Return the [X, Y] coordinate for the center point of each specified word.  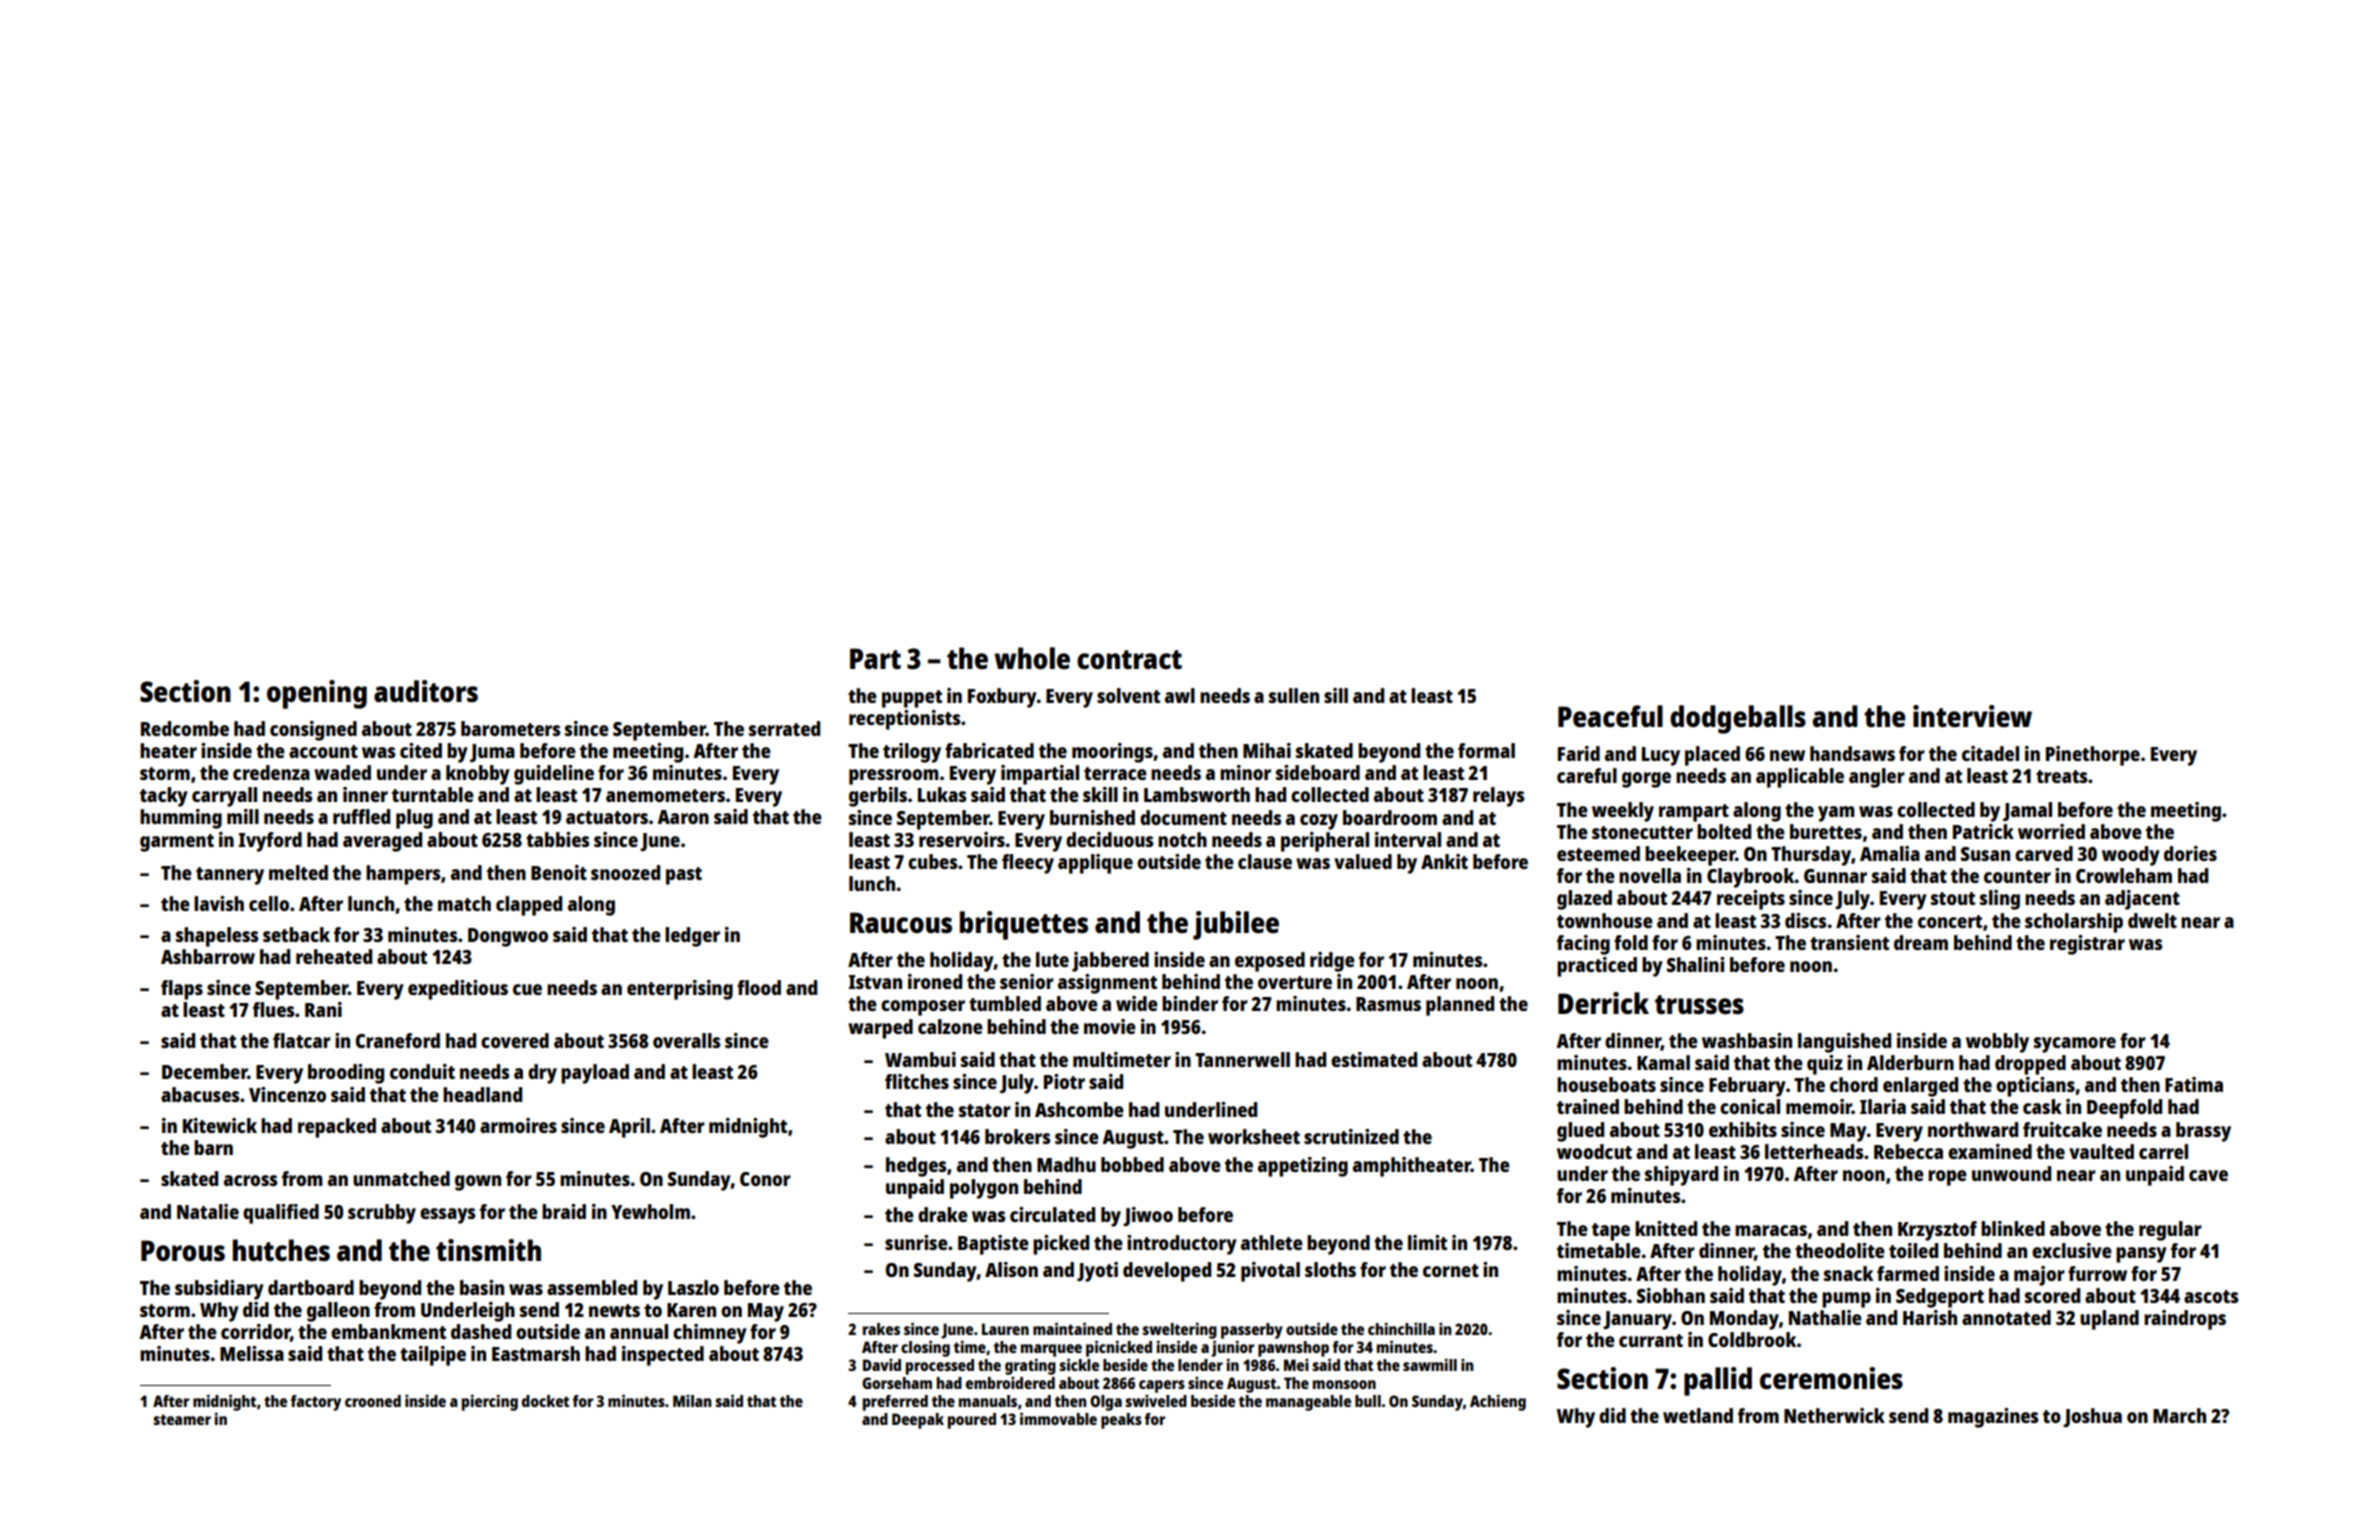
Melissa [252, 1353]
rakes [881, 1329]
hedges [916, 1167]
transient [1849, 942]
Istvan [875, 982]
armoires [518, 1125]
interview [1972, 716]
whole [1032, 658]
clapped [529, 906]
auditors [426, 691]
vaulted [2101, 1151]
